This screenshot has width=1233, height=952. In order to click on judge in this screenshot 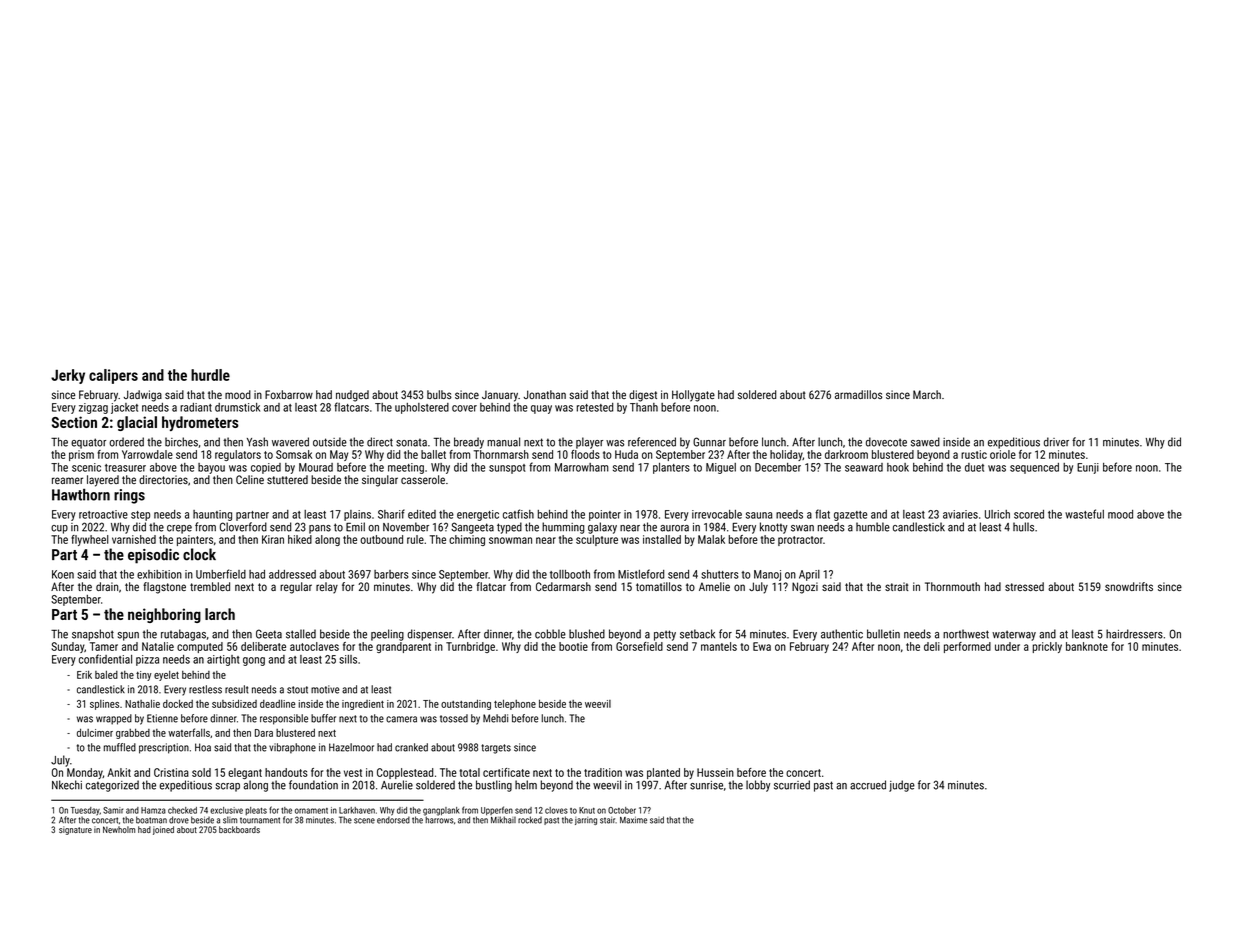, I will do `click(902, 786)`.
